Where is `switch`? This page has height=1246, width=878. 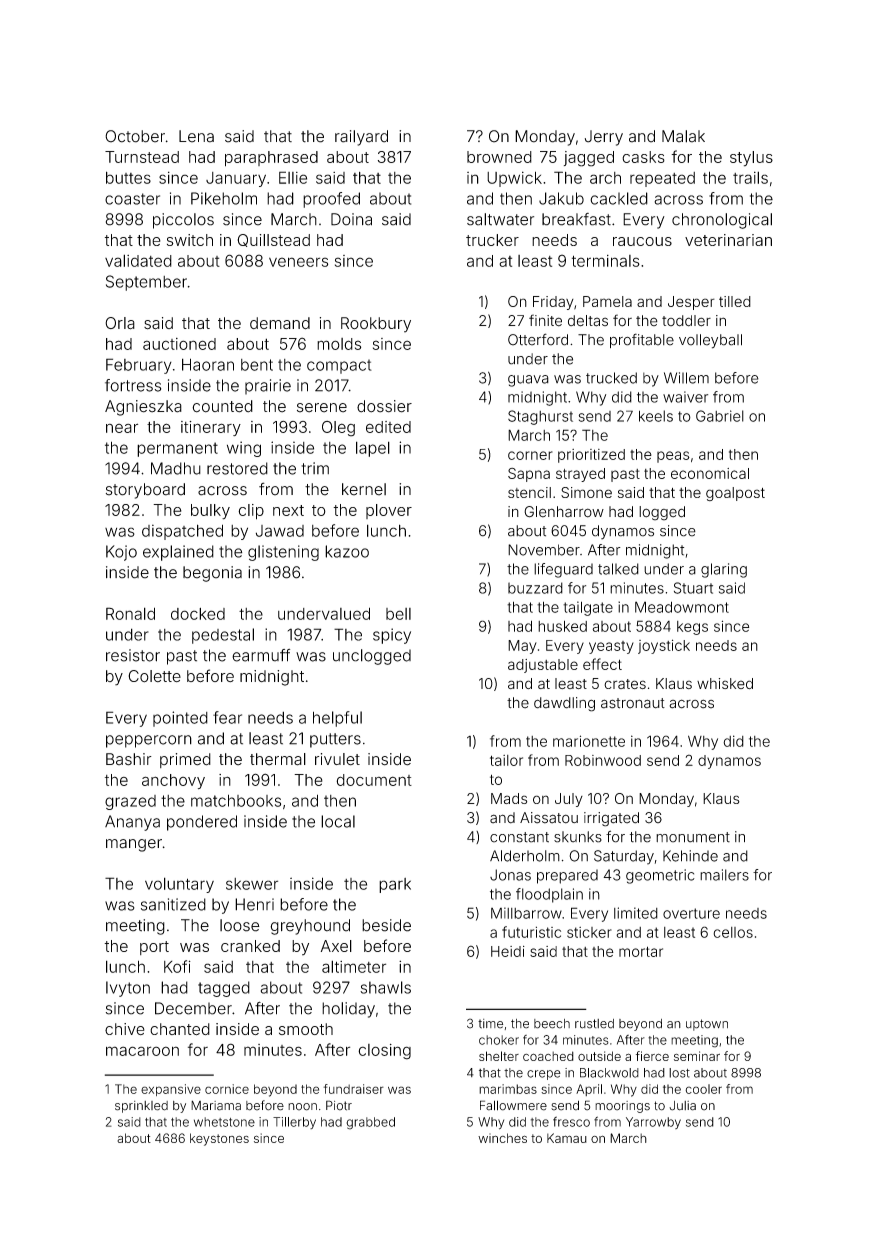 switch is located at coordinates (190, 240).
